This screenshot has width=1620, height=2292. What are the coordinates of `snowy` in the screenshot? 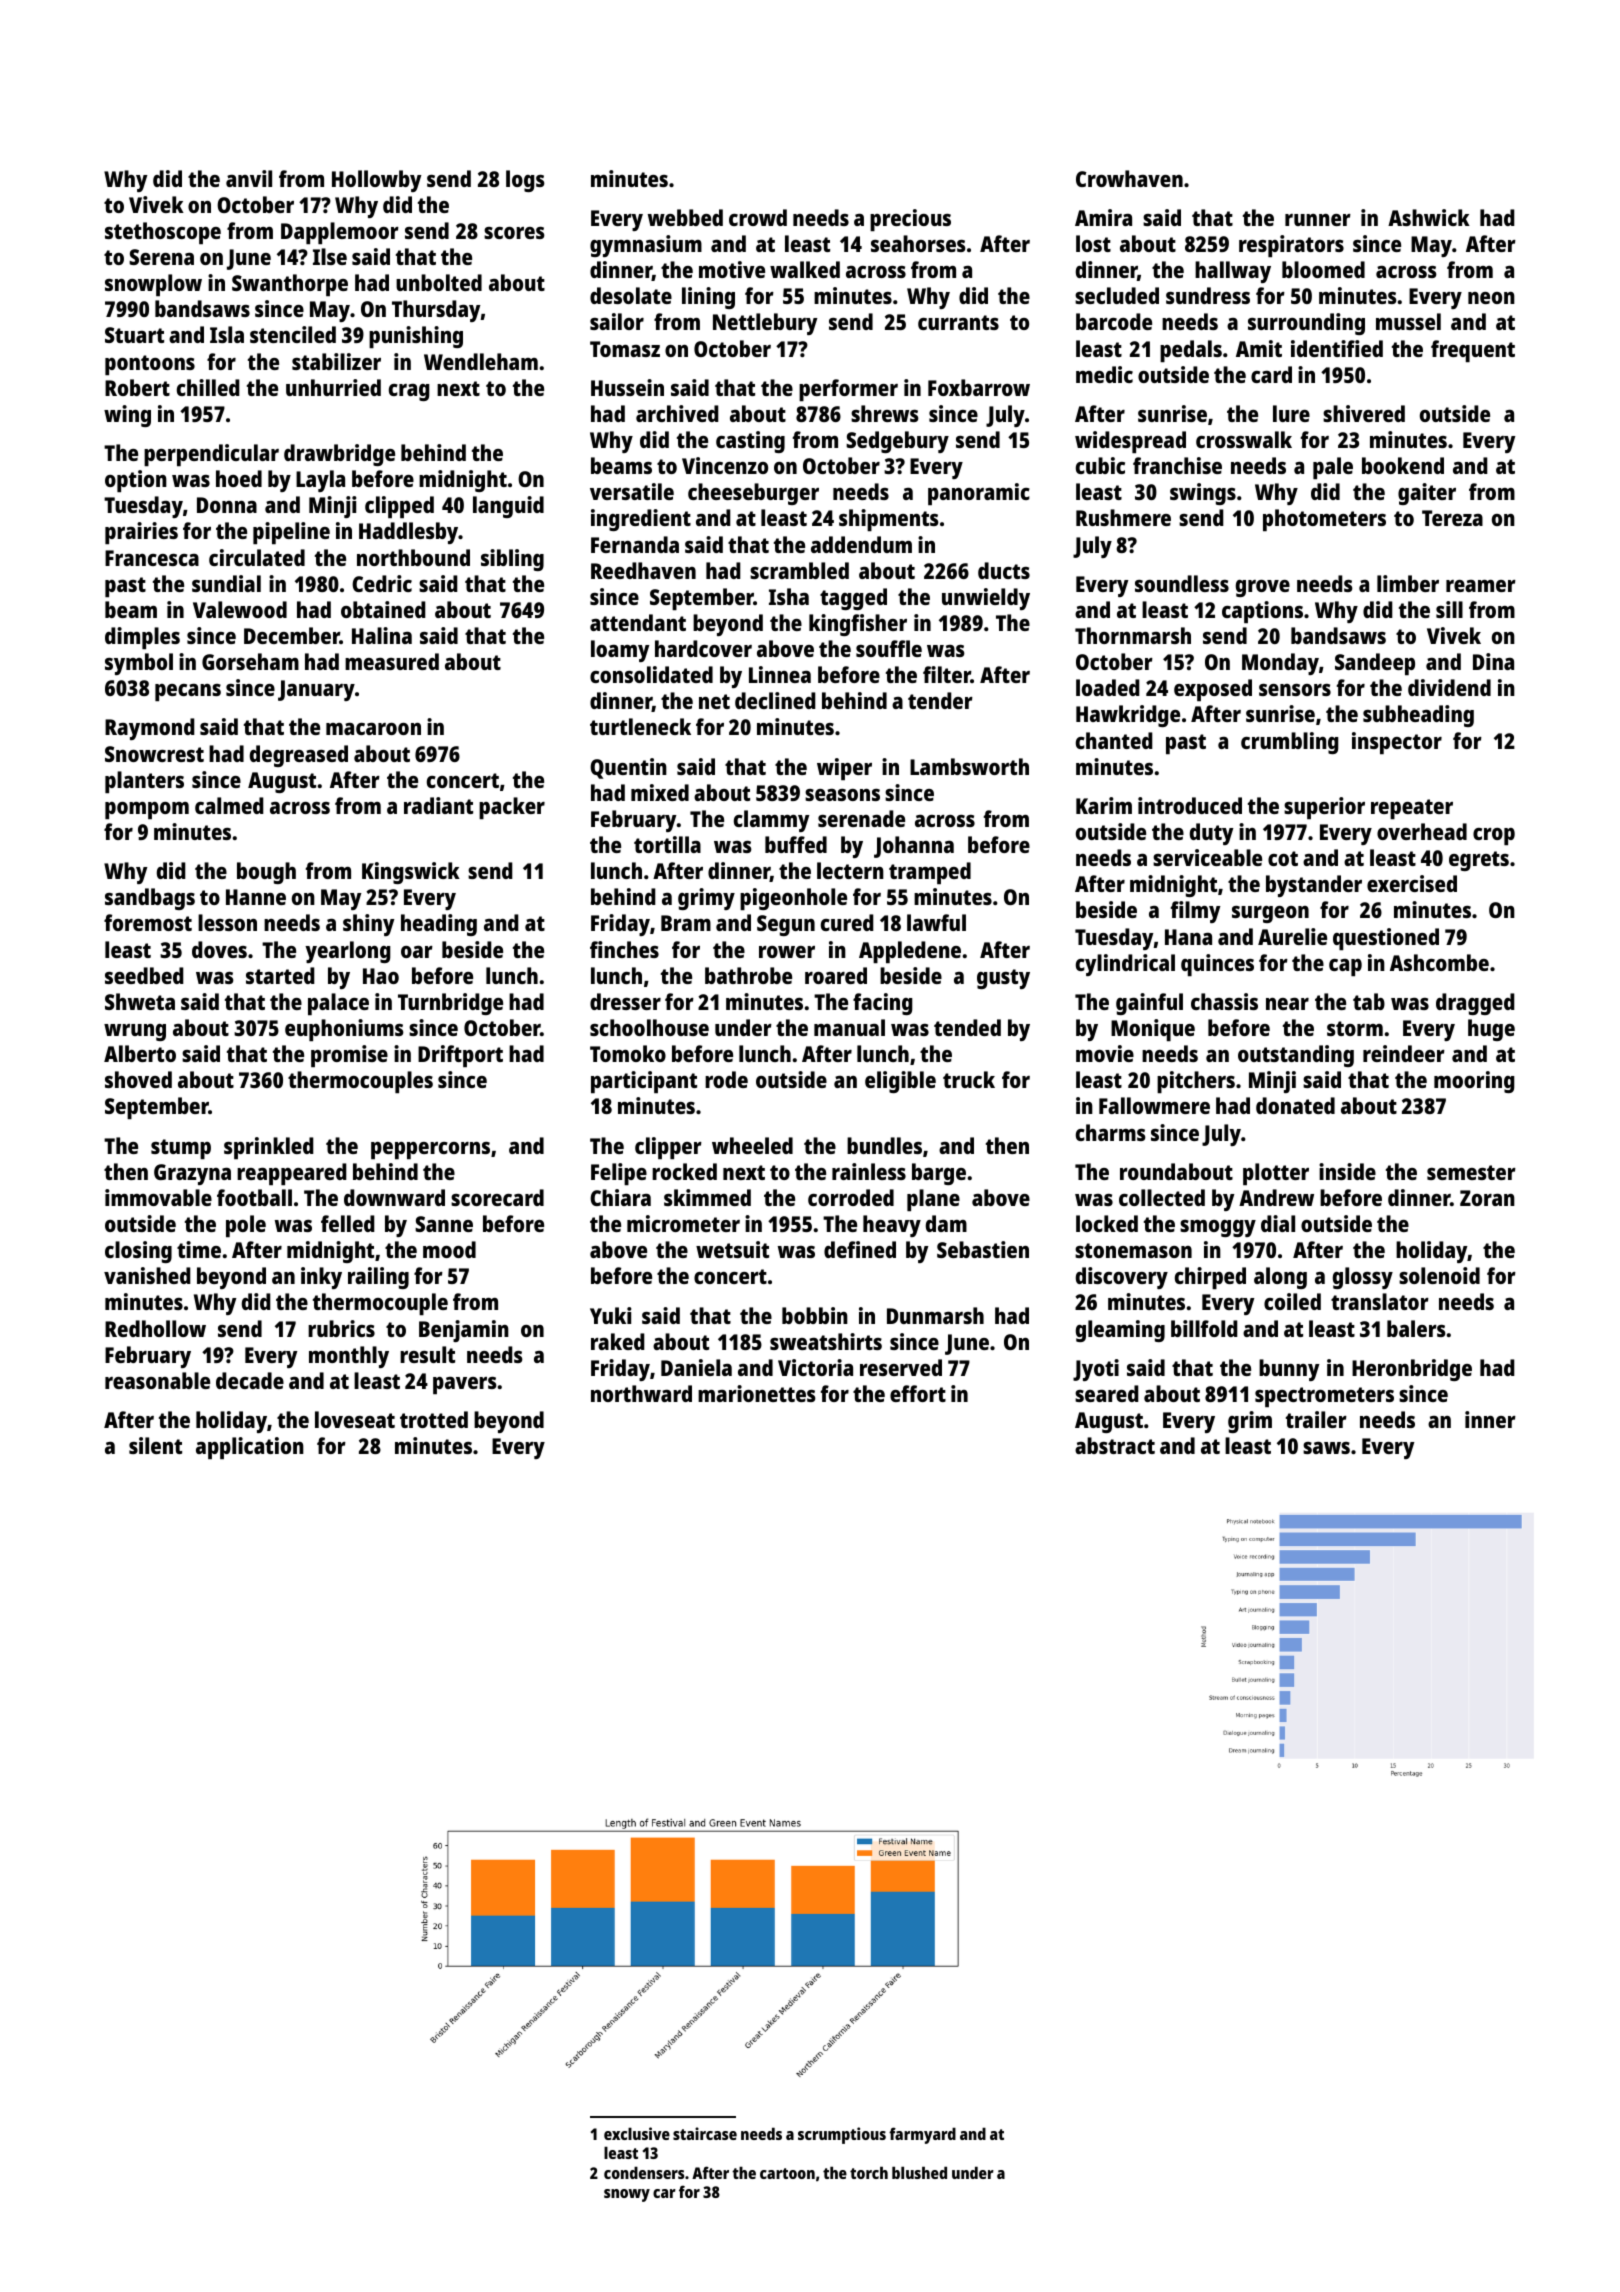 It's located at (627, 2195).
